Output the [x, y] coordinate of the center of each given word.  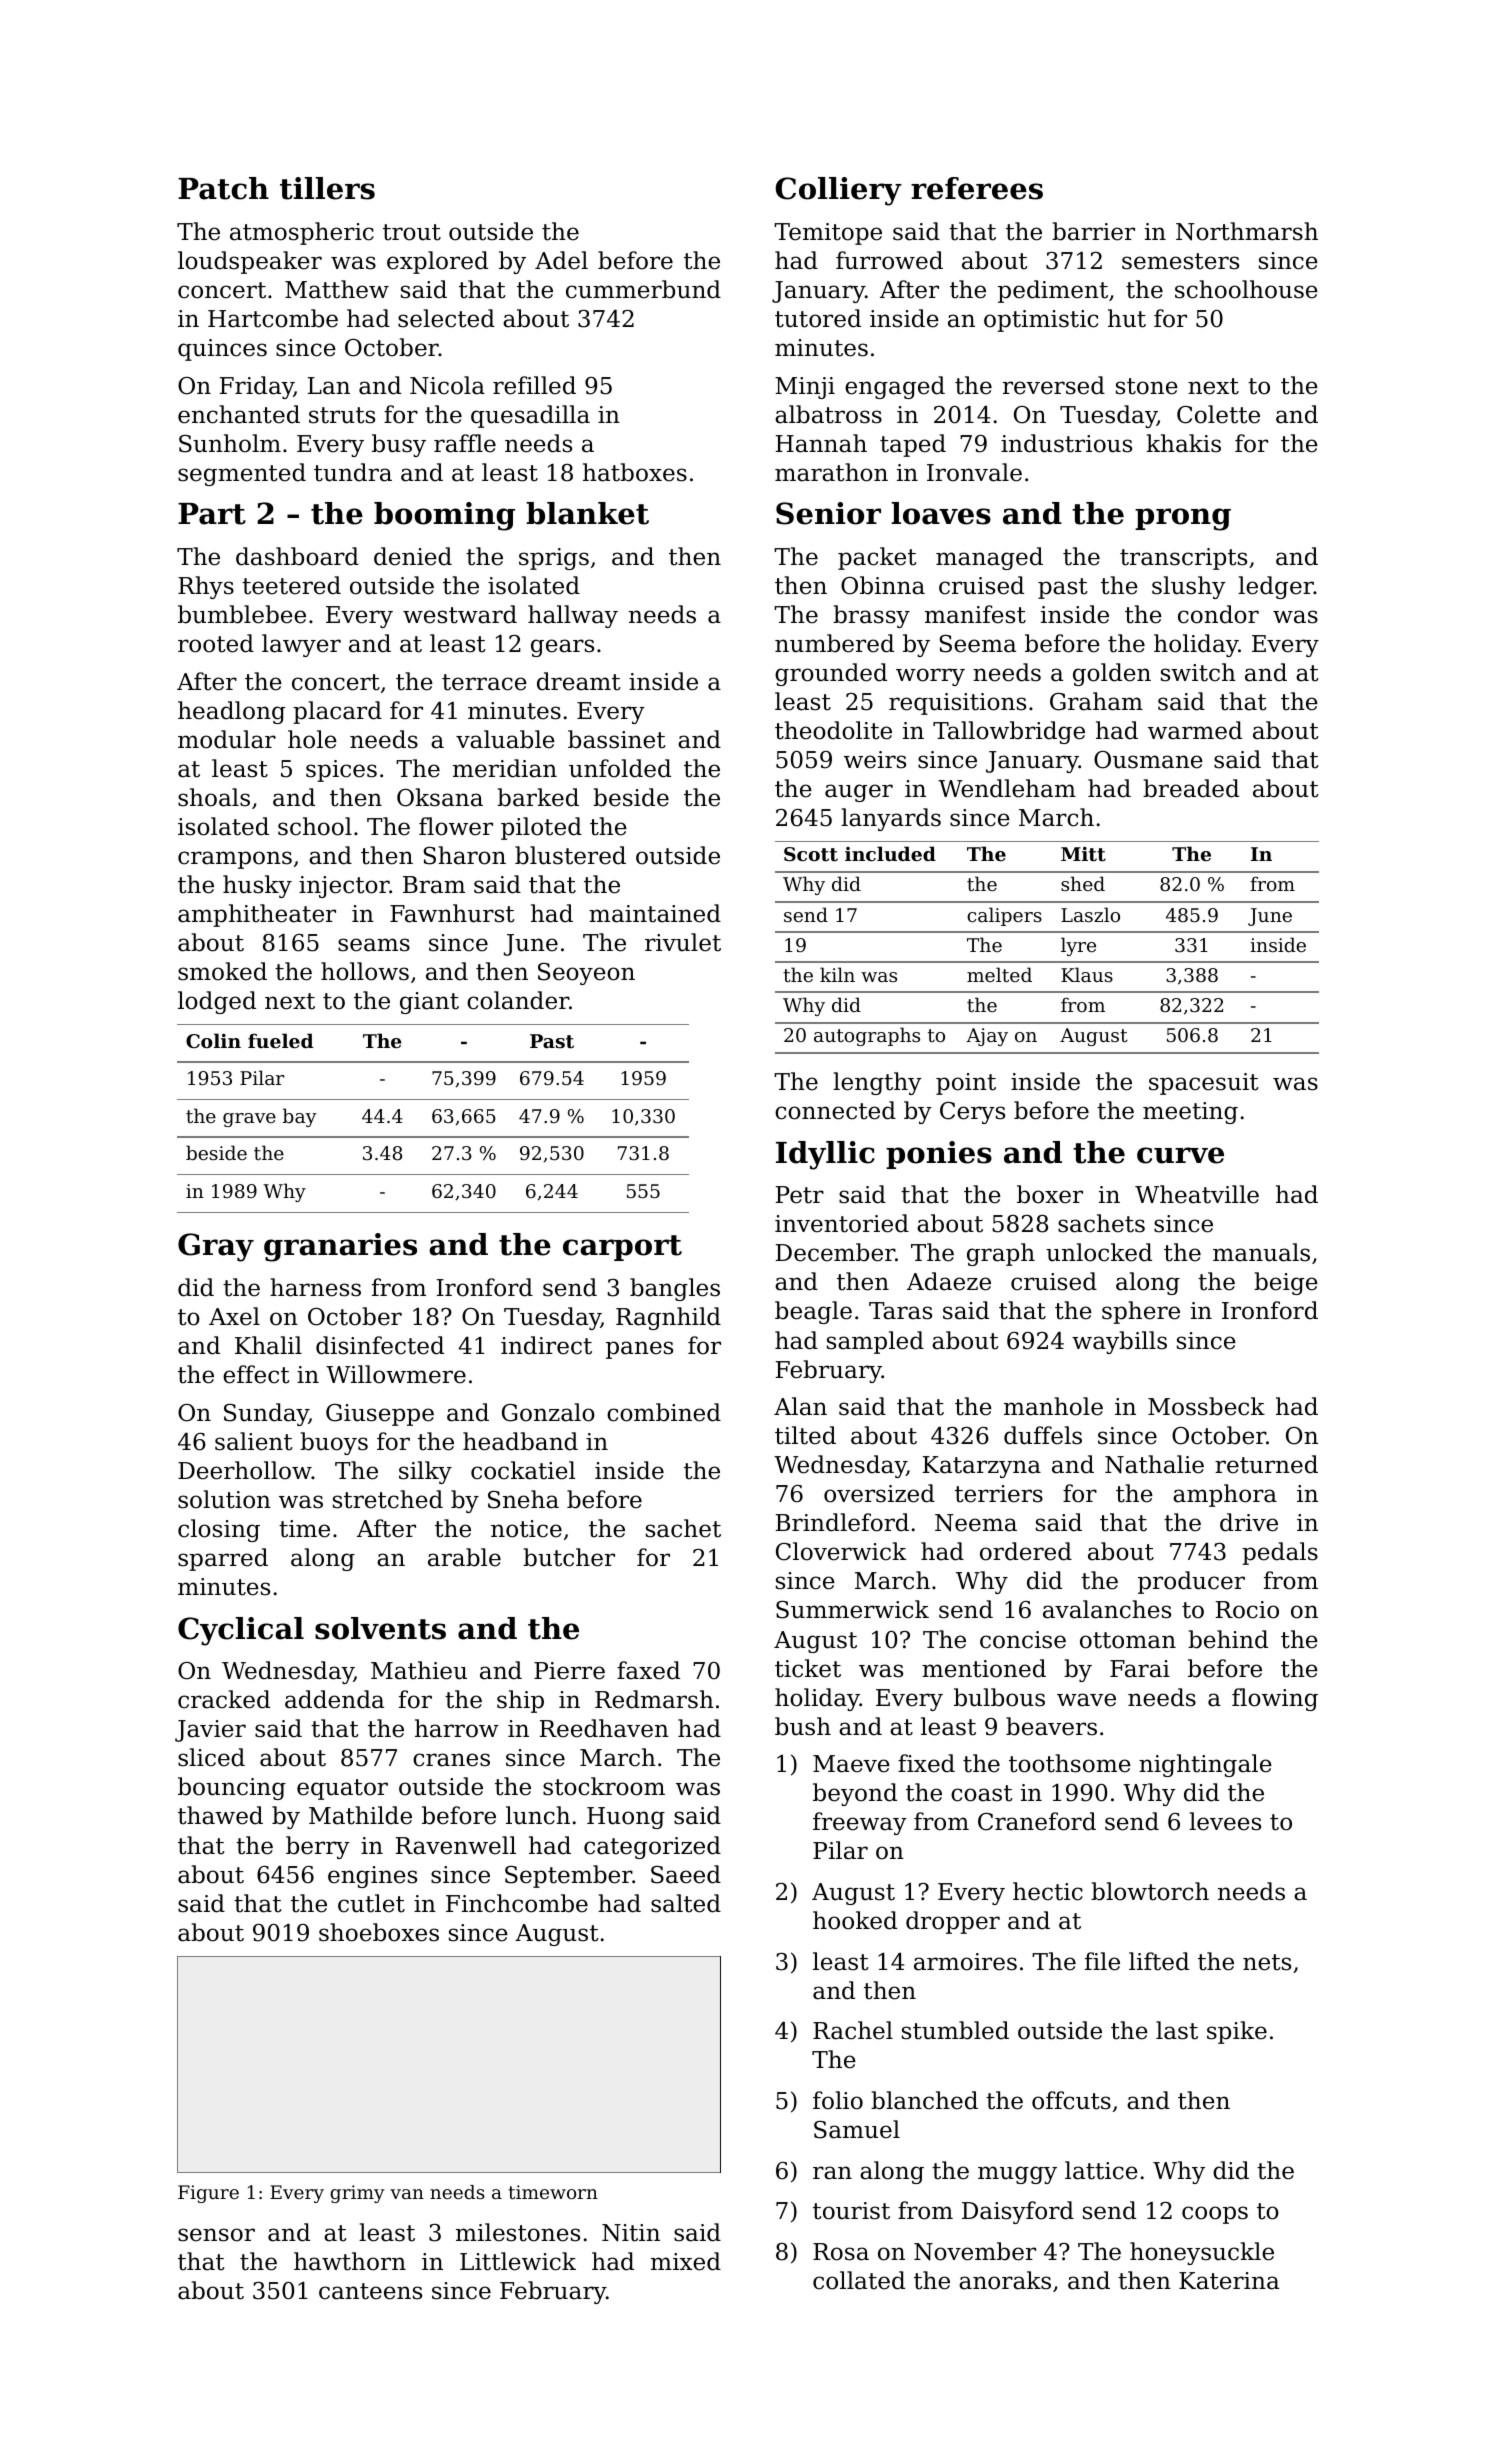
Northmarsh [1247, 231]
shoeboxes [379, 1932]
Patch [223, 188]
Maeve [851, 1764]
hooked [855, 1920]
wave [1086, 1700]
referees [977, 188]
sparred [223, 1559]
